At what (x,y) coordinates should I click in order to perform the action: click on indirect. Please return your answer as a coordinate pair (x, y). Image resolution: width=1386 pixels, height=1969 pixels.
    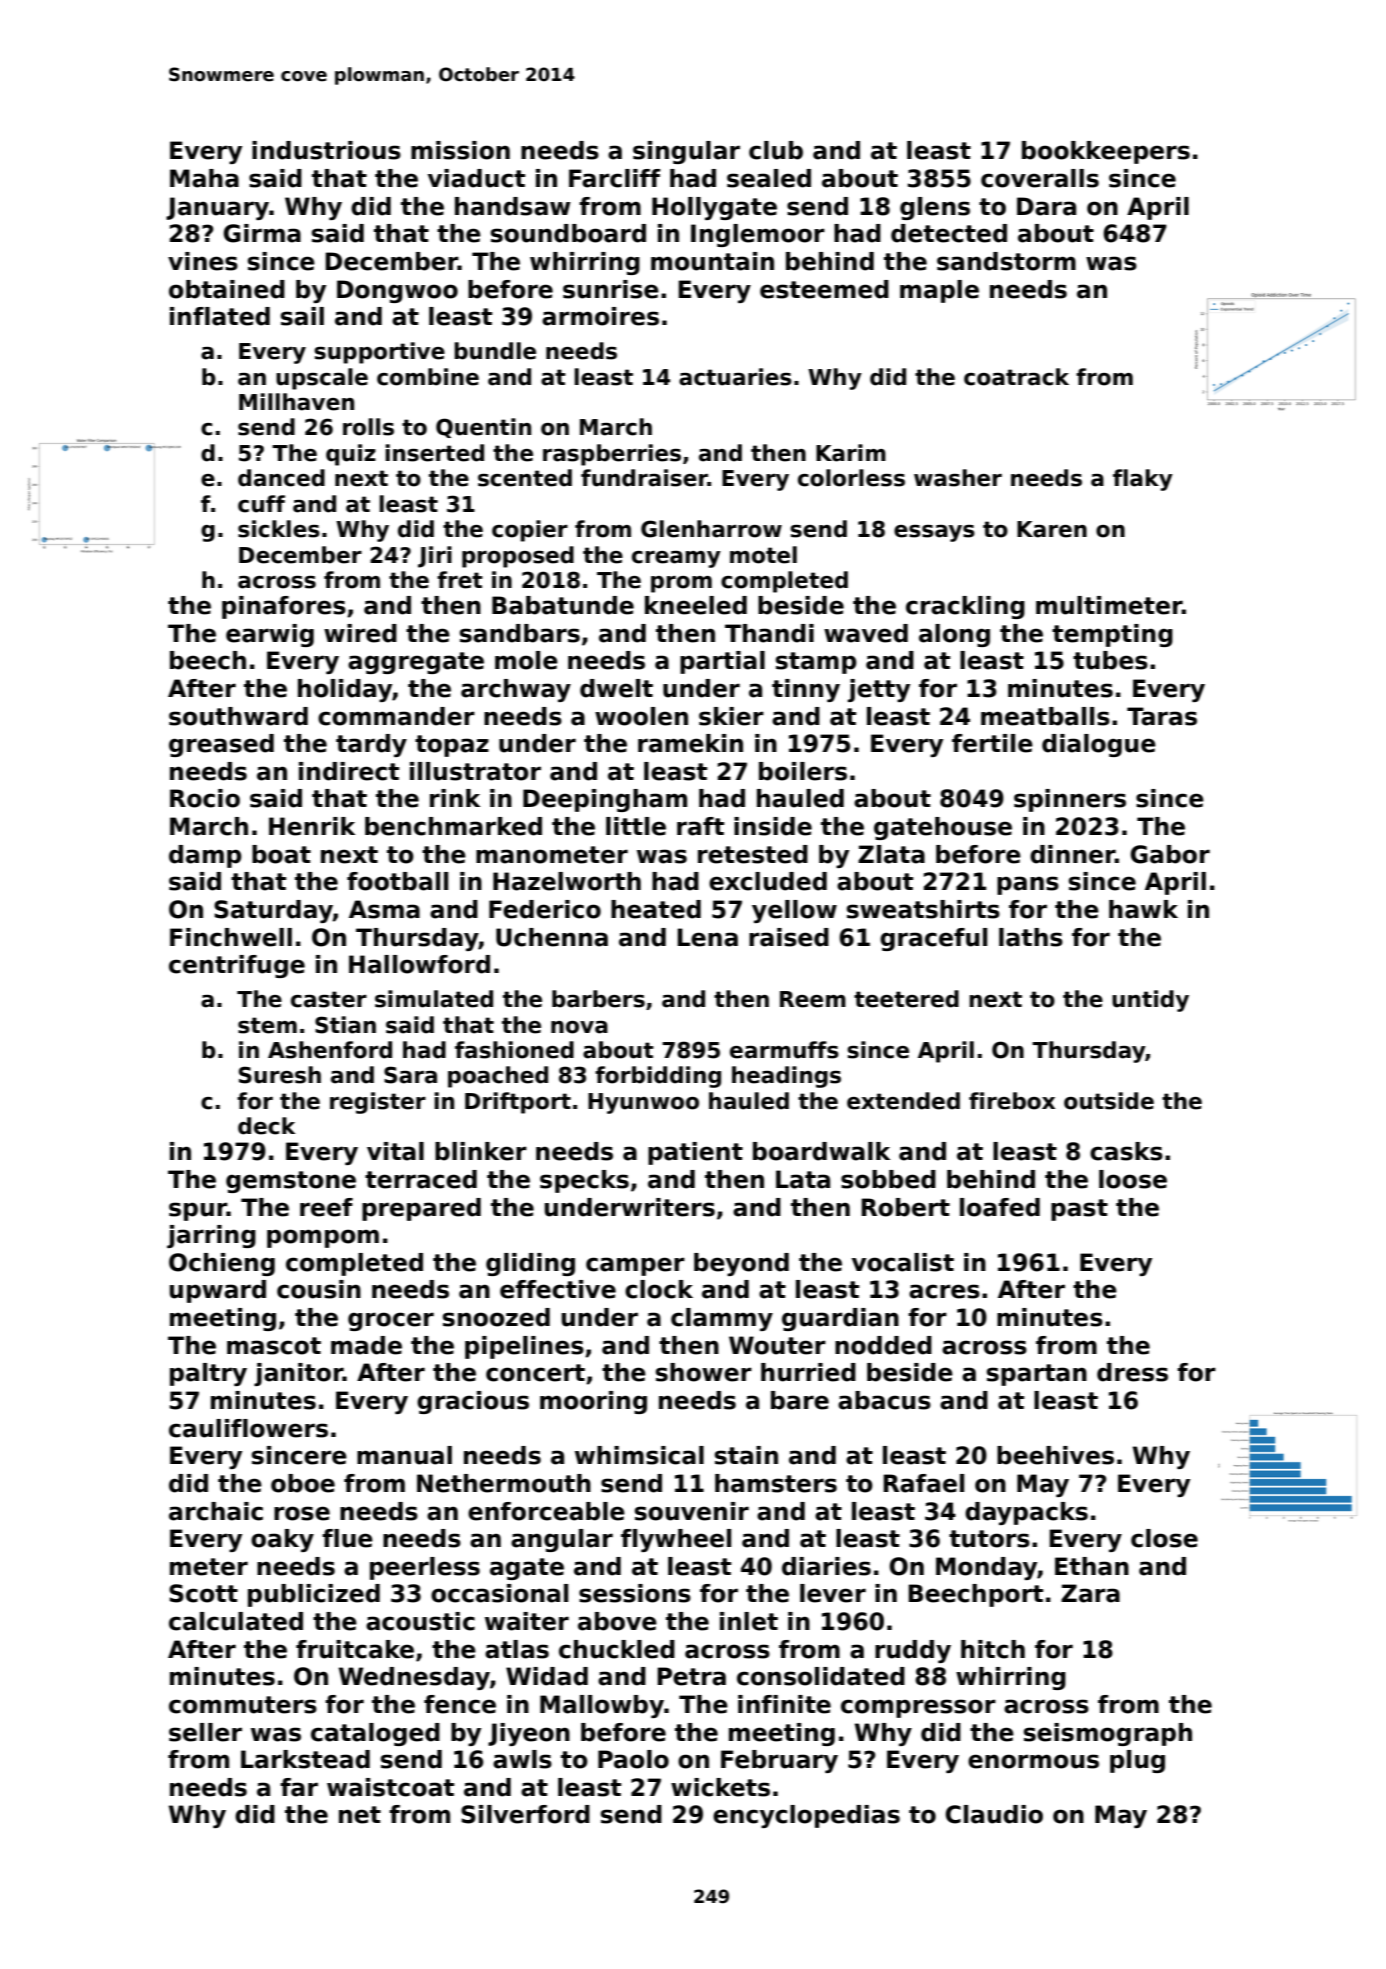
    Looking at the image, I should click on (349, 771).
